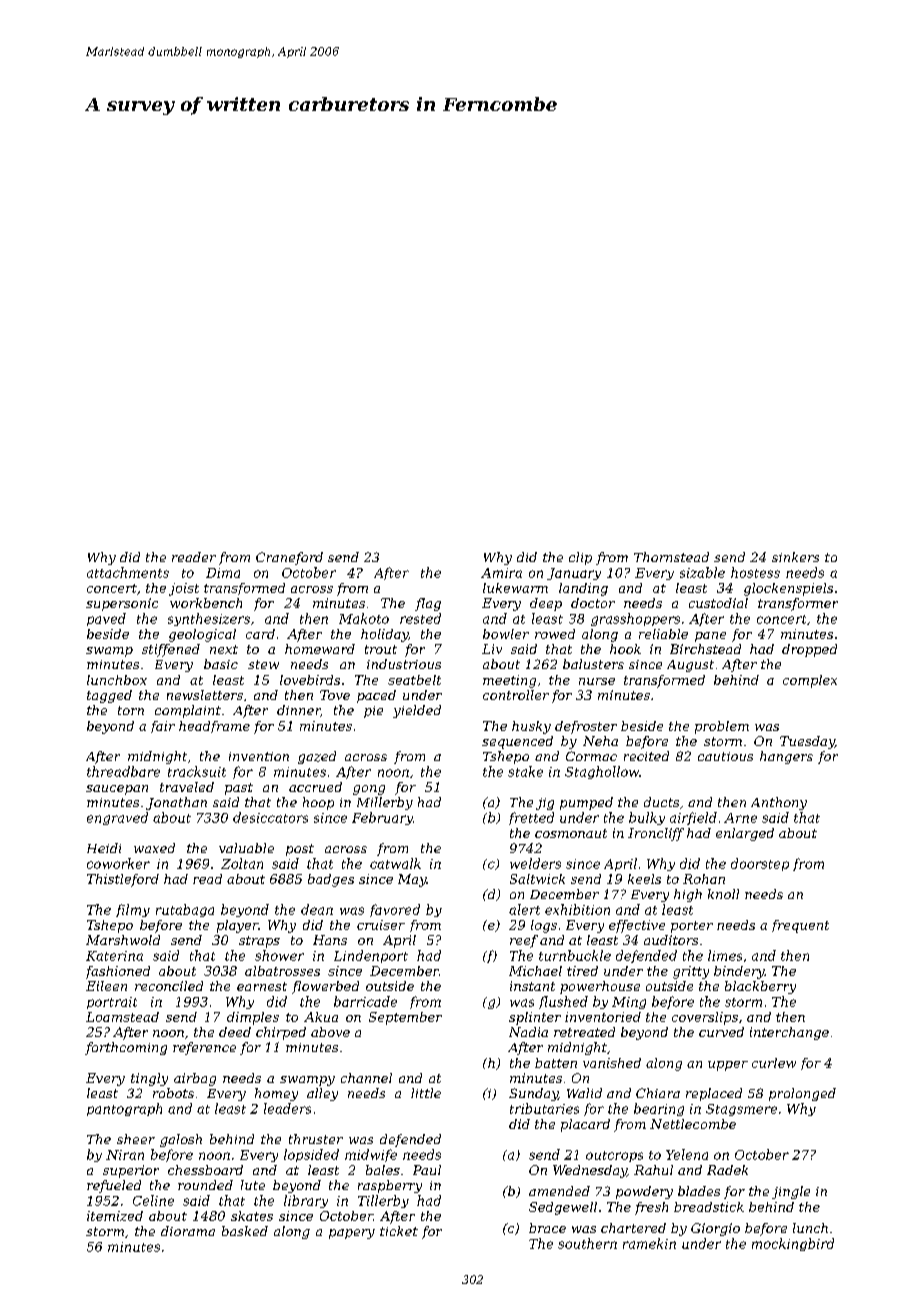 This screenshot has width=924, height=1308. Describe the element at coordinates (800, 926) in the screenshot. I see `frequent` at that location.
